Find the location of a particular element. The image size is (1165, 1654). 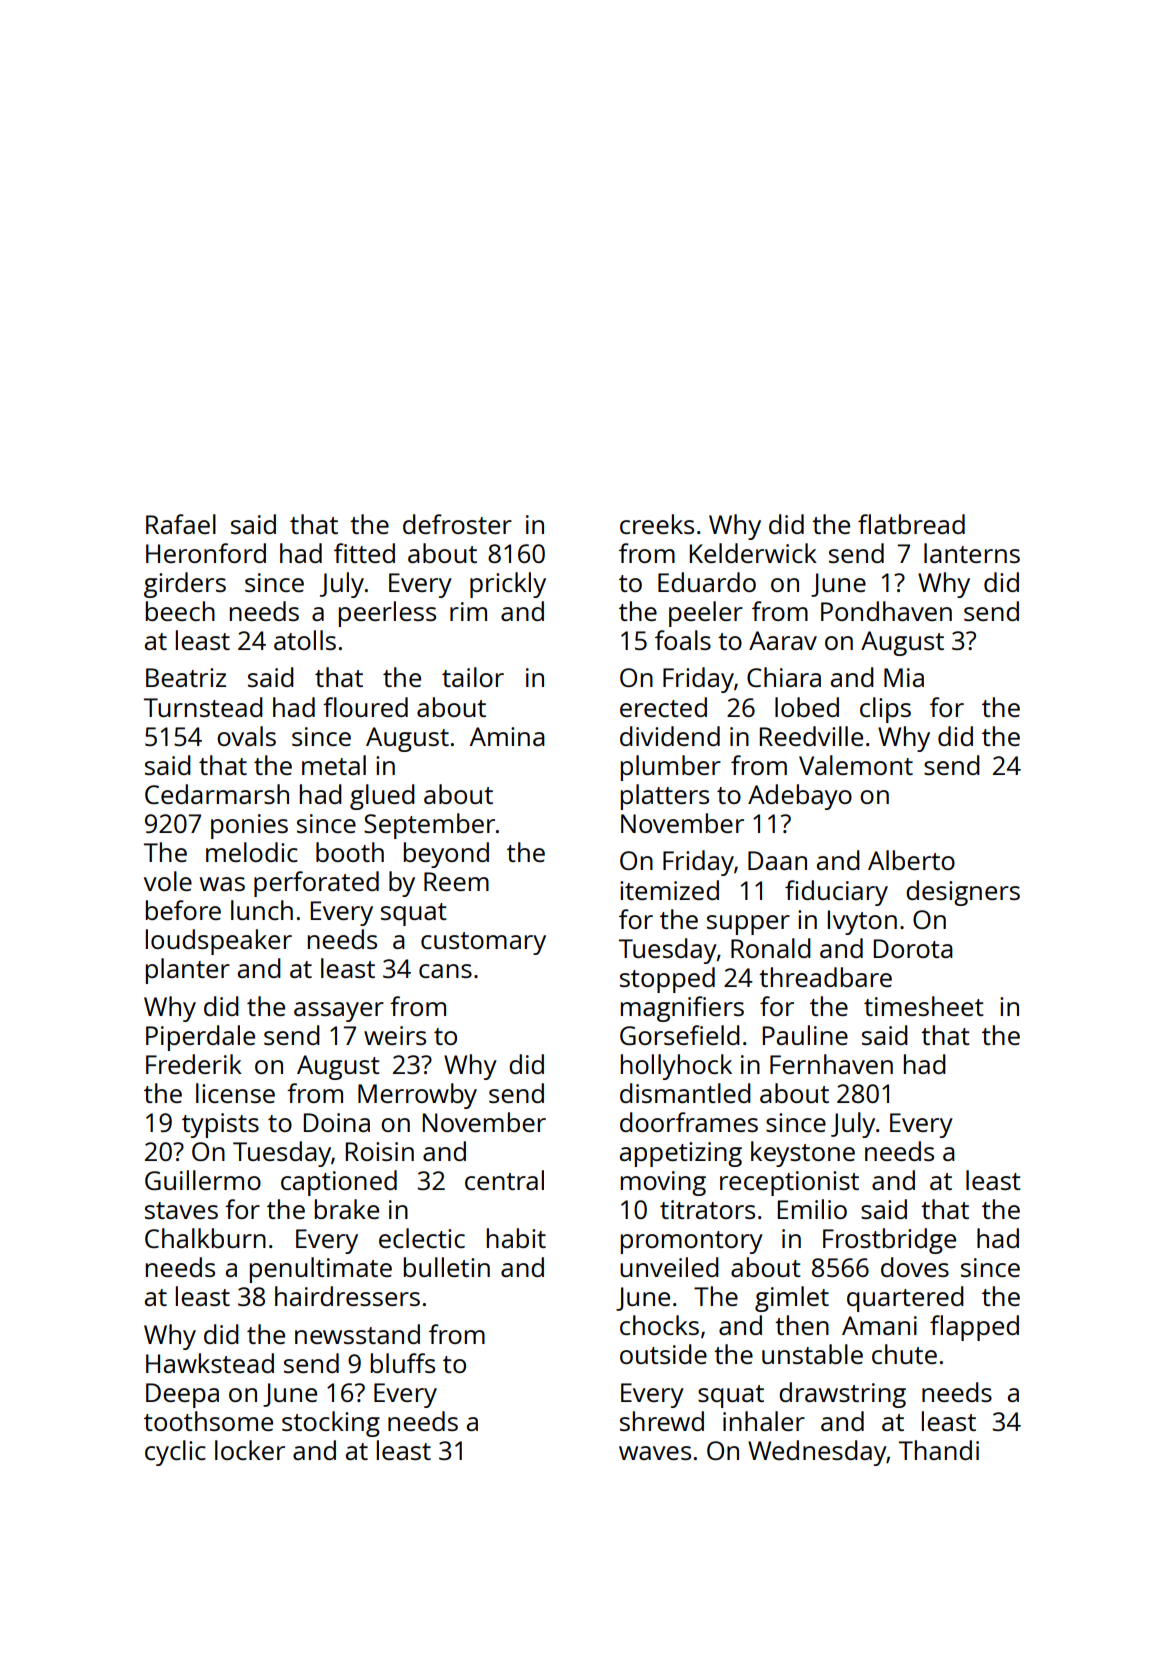

Rafael is located at coordinates (181, 524).
